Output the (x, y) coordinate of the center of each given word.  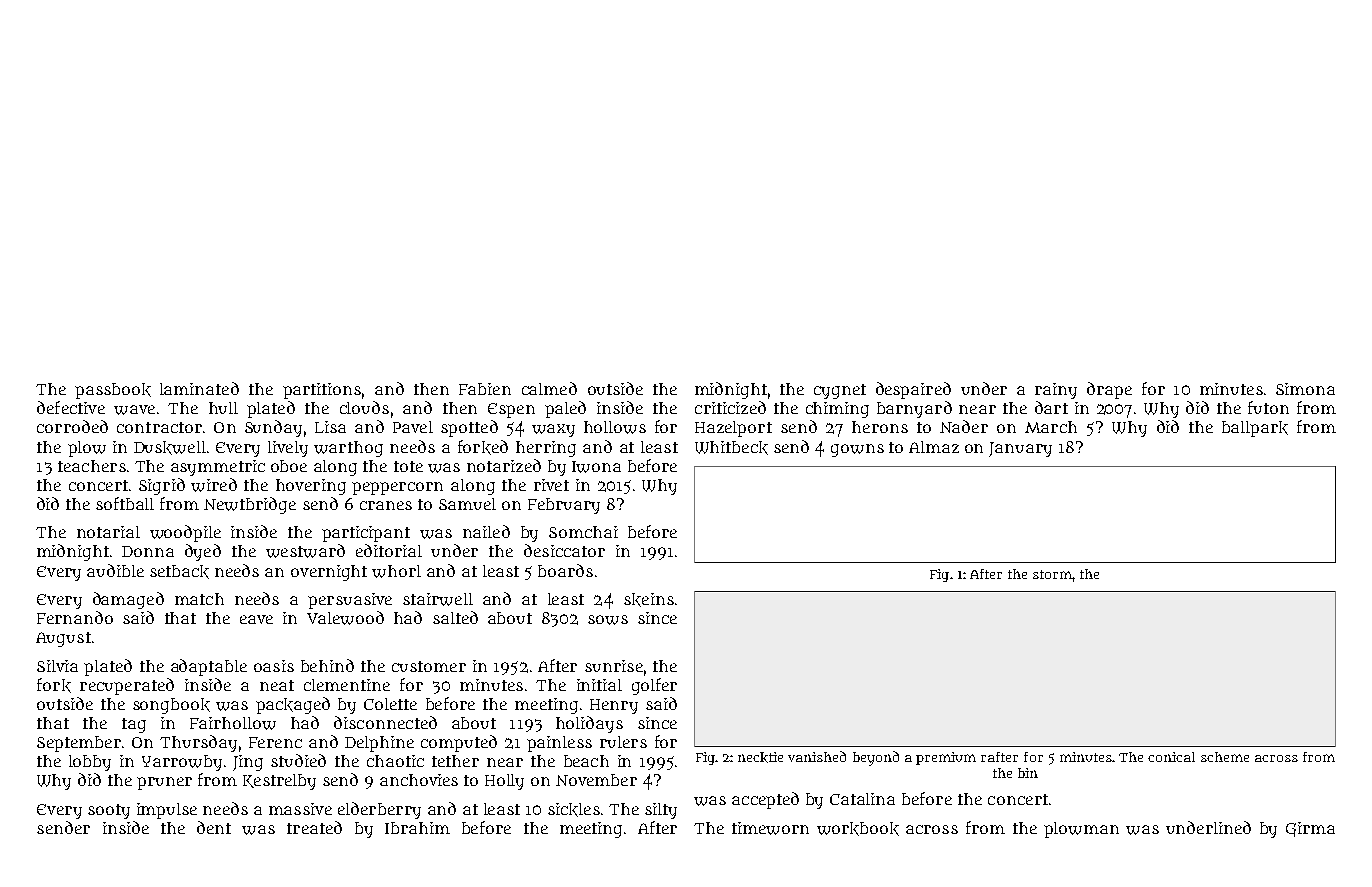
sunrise (614, 666)
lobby (90, 763)
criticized (730, 407)
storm (1052, 574)
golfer (654, 686)
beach (586, 761)
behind (327, 665)
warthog (348, 449)
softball (125, 503)
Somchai (583, 532)
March (1051, 427)
